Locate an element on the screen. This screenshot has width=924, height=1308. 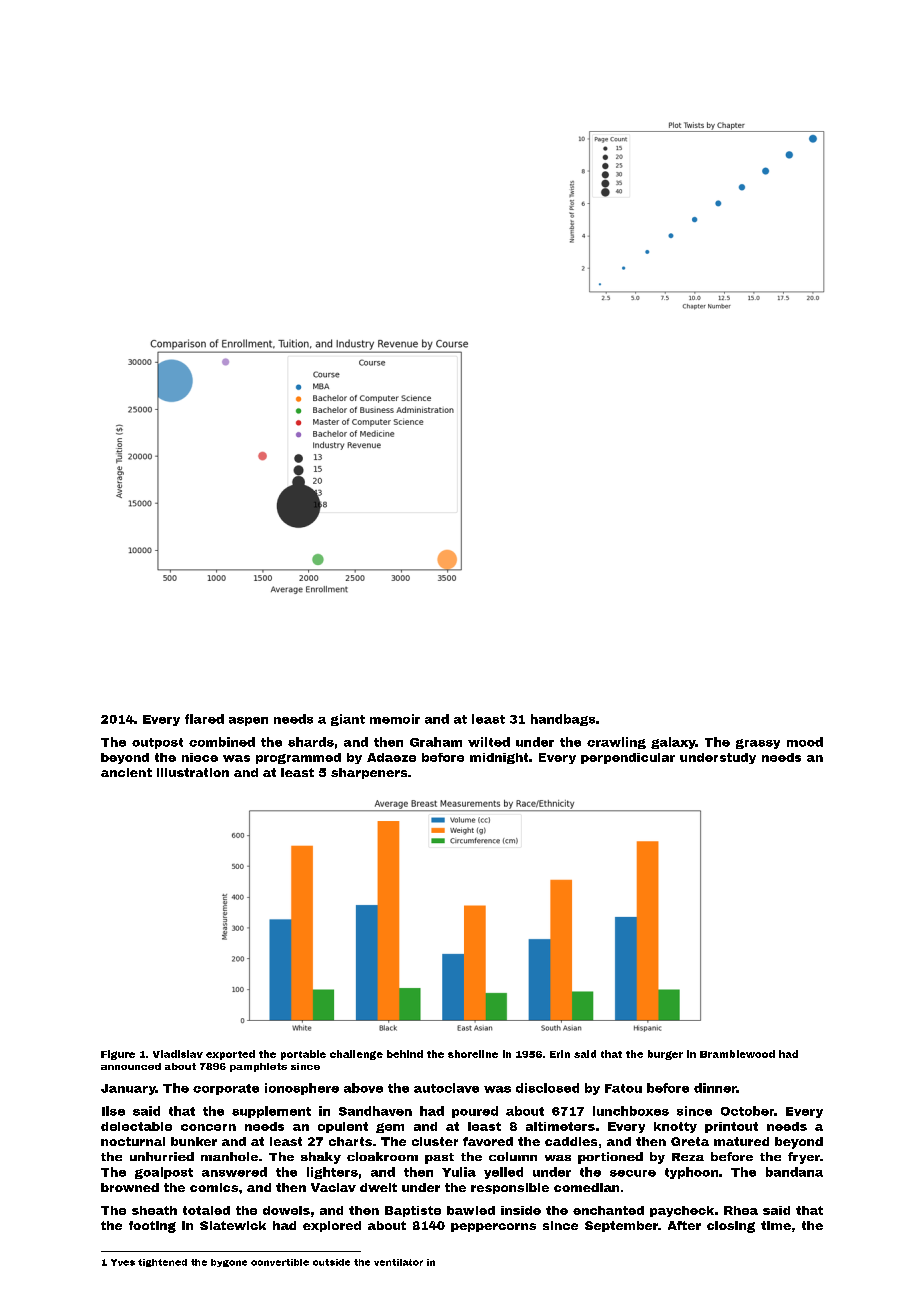
Reza is located at coordinates (688, 1157).
